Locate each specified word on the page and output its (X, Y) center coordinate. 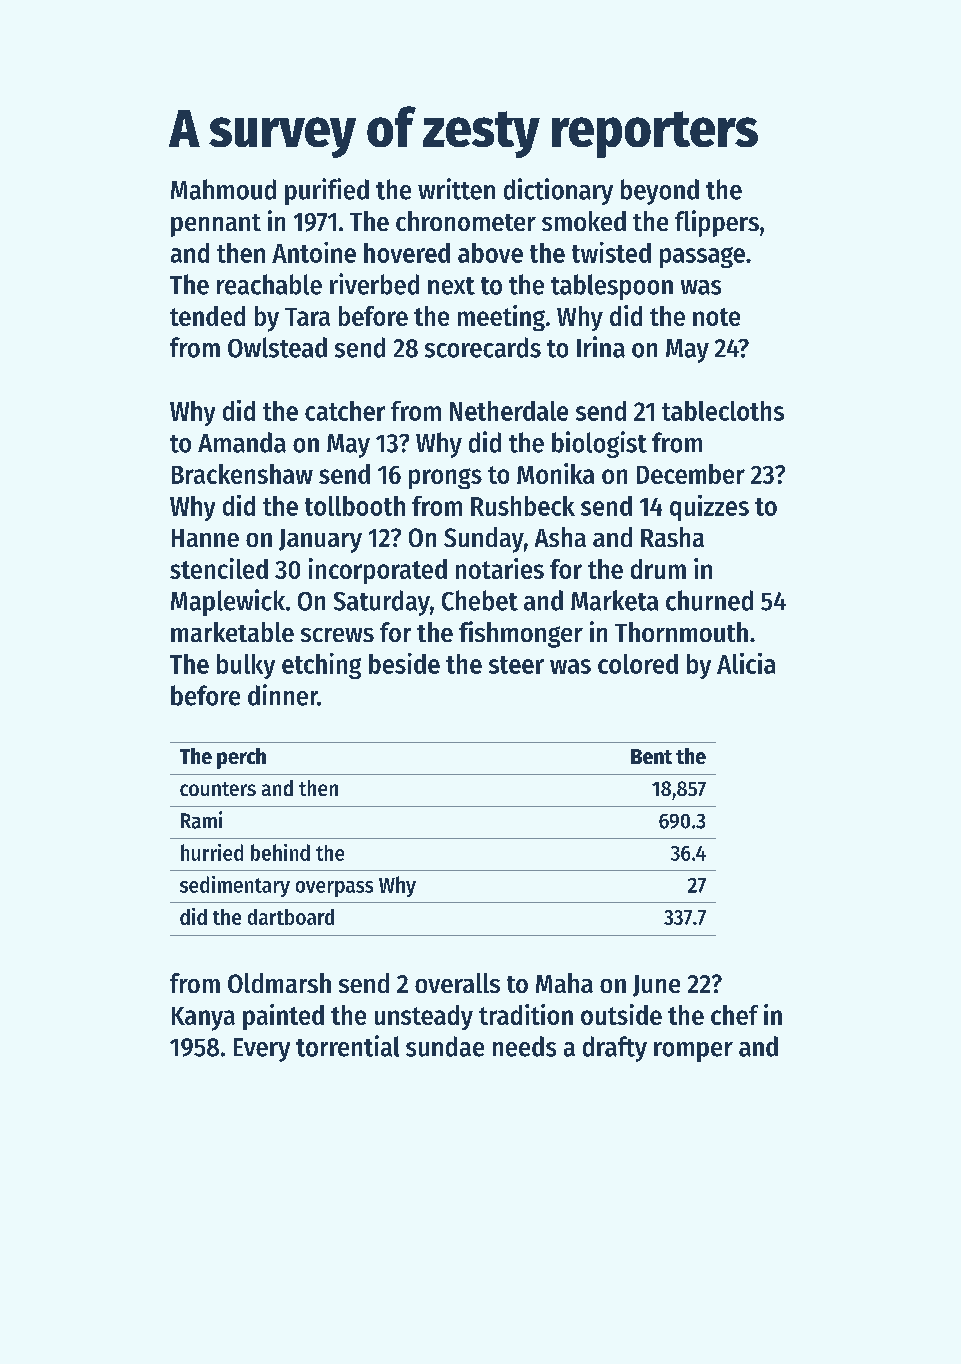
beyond (660, 192)
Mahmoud (223, 189)
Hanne (205, 538)
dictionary (558, 191)
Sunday (484, 540)
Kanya (203, 1019)
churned (709, 600)
